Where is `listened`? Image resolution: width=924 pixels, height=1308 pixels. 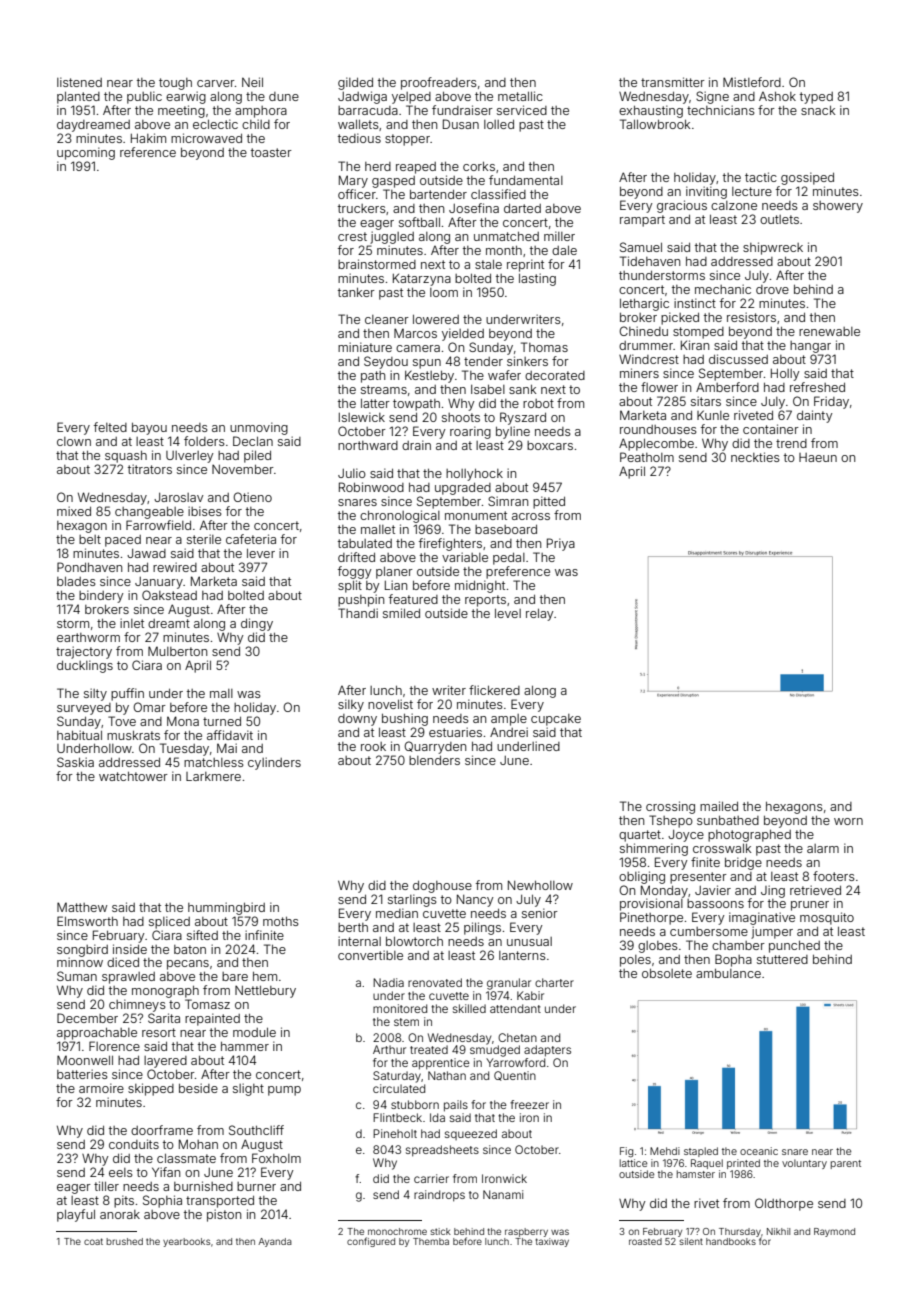
listened is located at coordinates (79, 82).
